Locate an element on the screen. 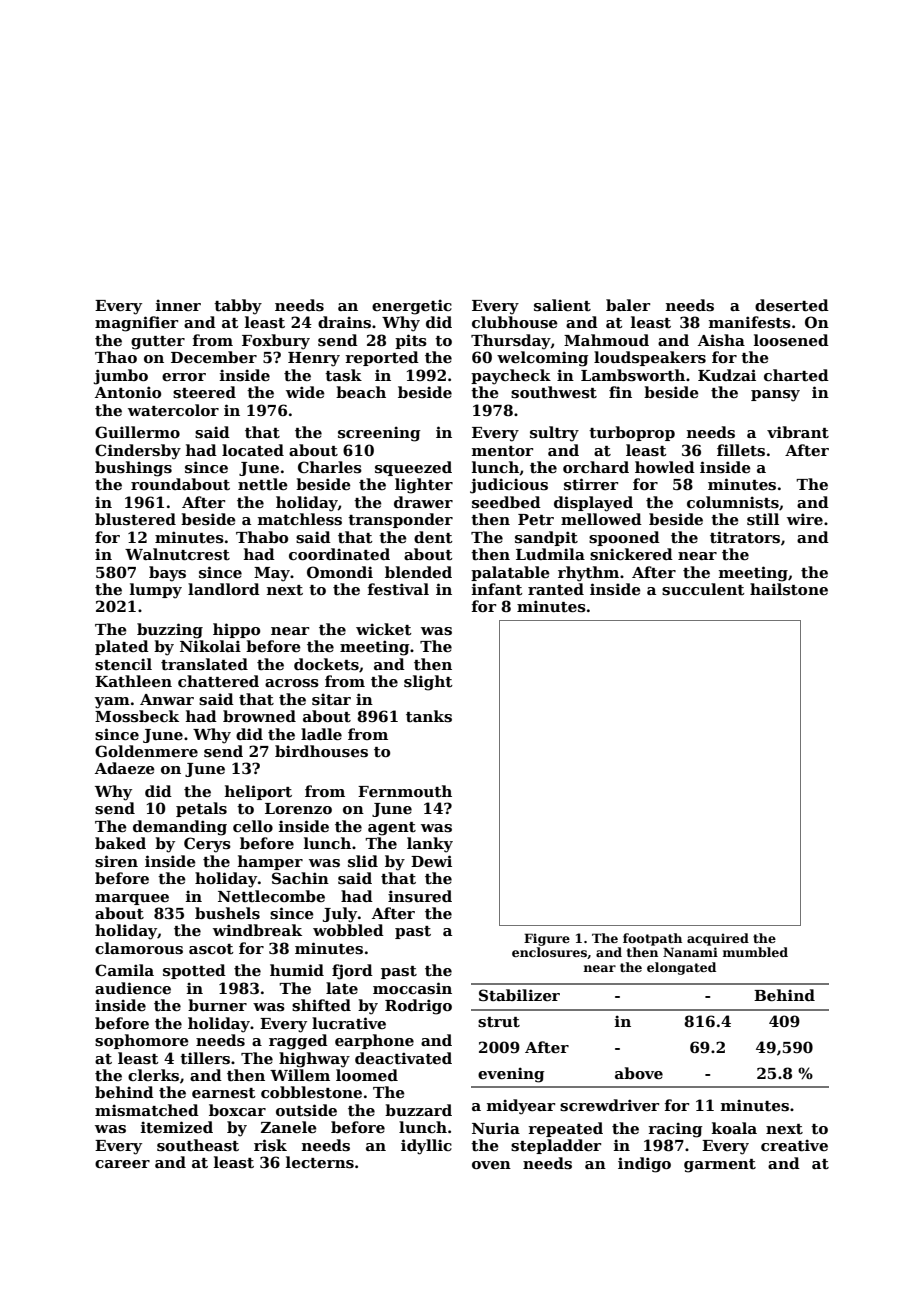 The width and height of the screenshot is (924, 1308). buzzard is located at coordinates (418, 1110).
